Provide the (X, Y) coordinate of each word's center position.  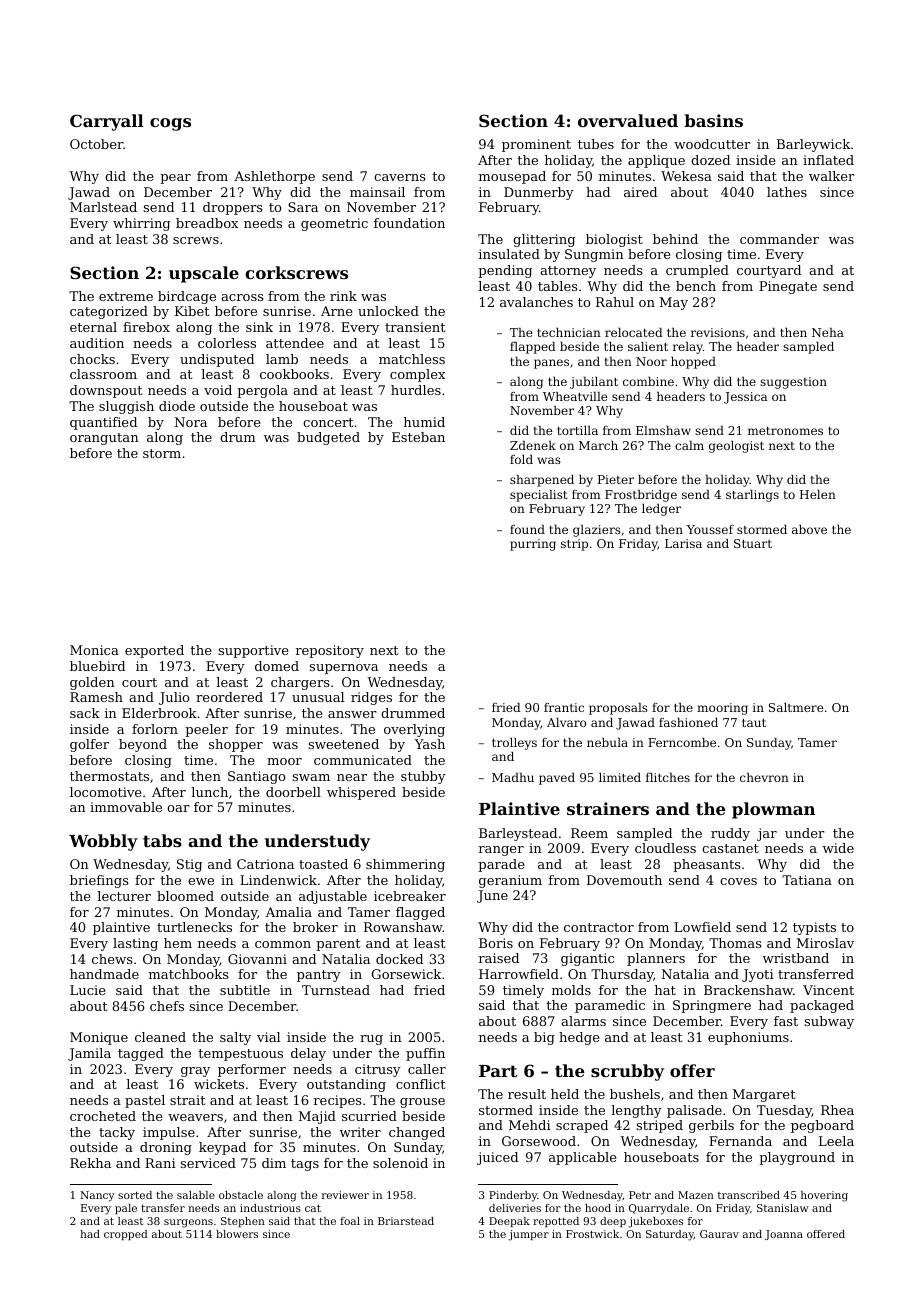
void (218, 390)
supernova (344, 669)
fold (521, 459)
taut (754, 723)
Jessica (745, 398)
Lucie (87, 990)
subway (829, 1022)
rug (371, 1040)
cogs (170, 124)
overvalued (628, 120)
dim (274, 1163)
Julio (174, 698)
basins (713, 120)
